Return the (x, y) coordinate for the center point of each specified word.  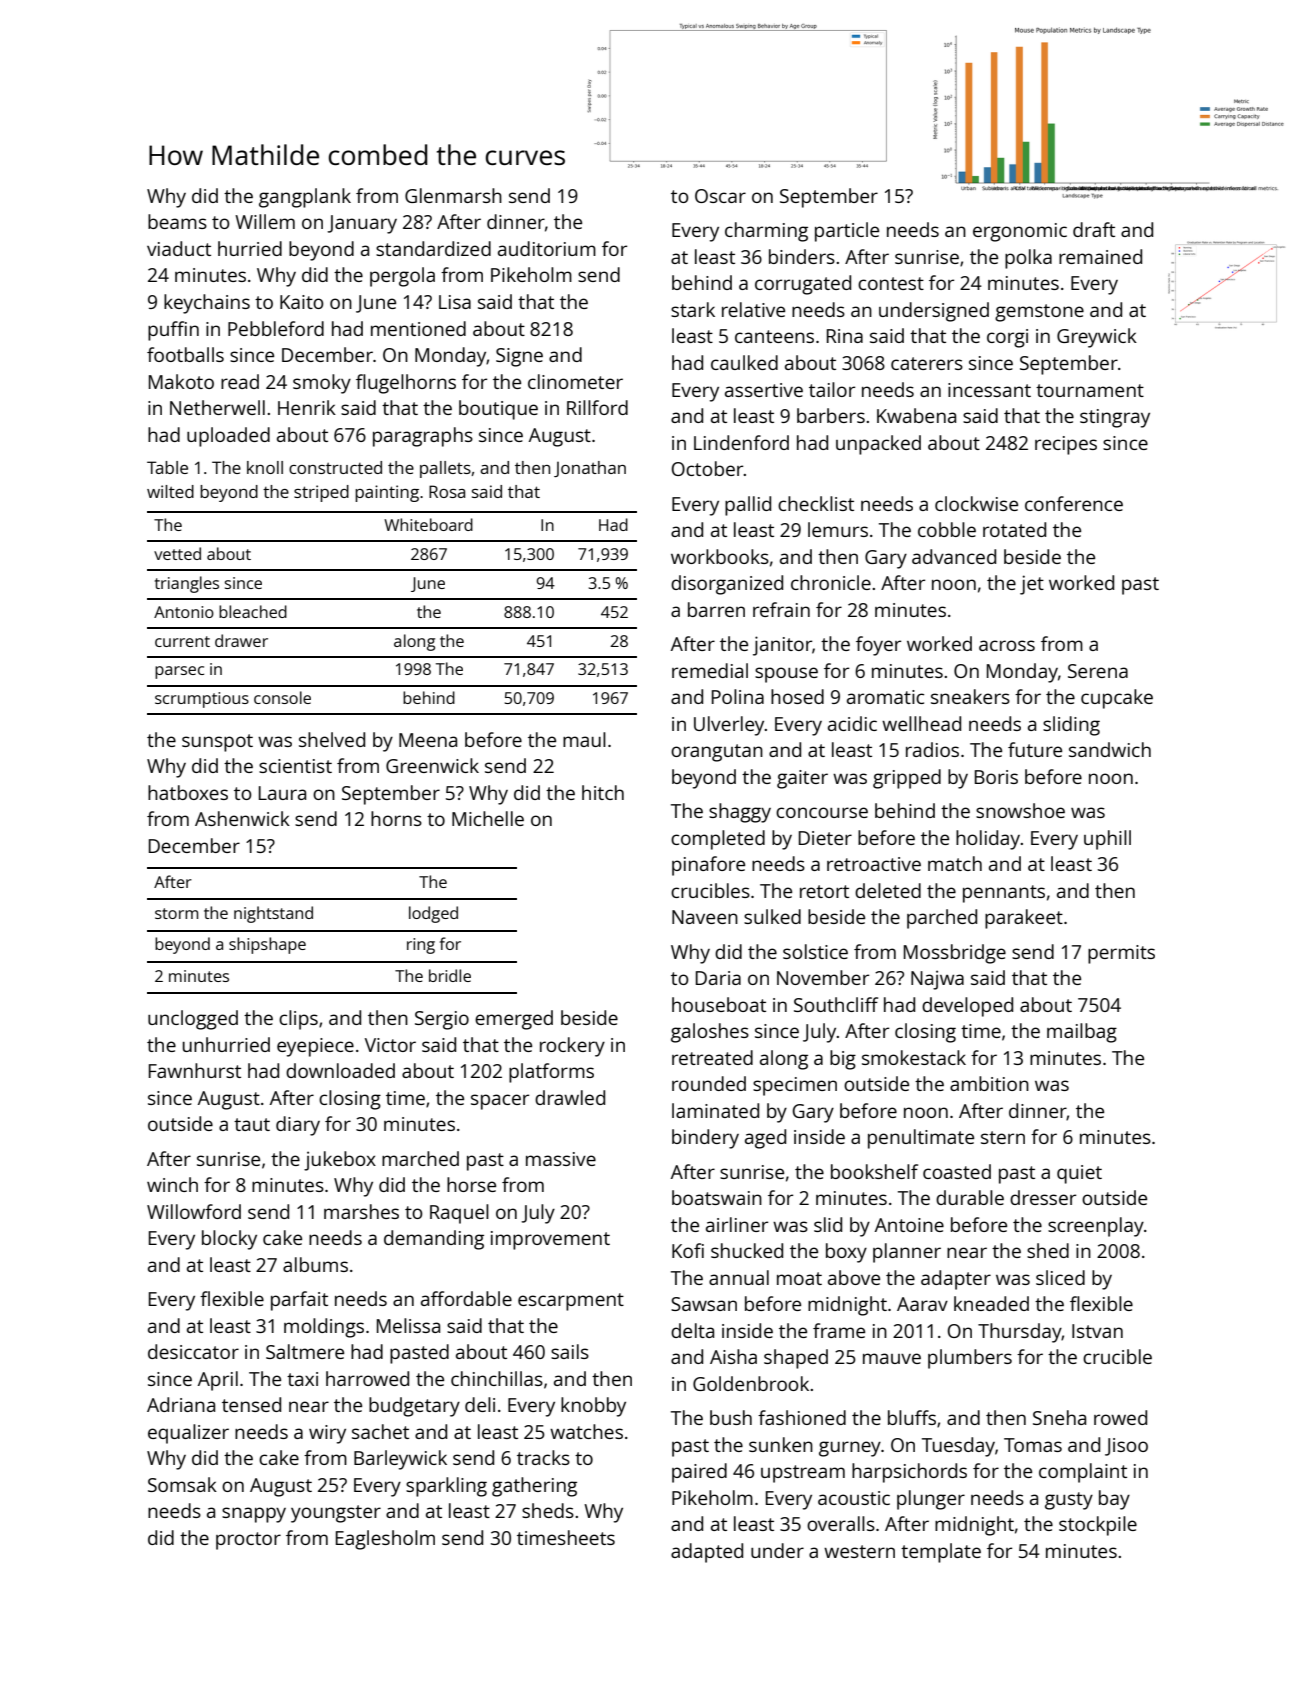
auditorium (547, 248)
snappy (254, 1515)
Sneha (1059, 1417)
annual (739, 1277)
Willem (265, 221)
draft (1094, 229)
